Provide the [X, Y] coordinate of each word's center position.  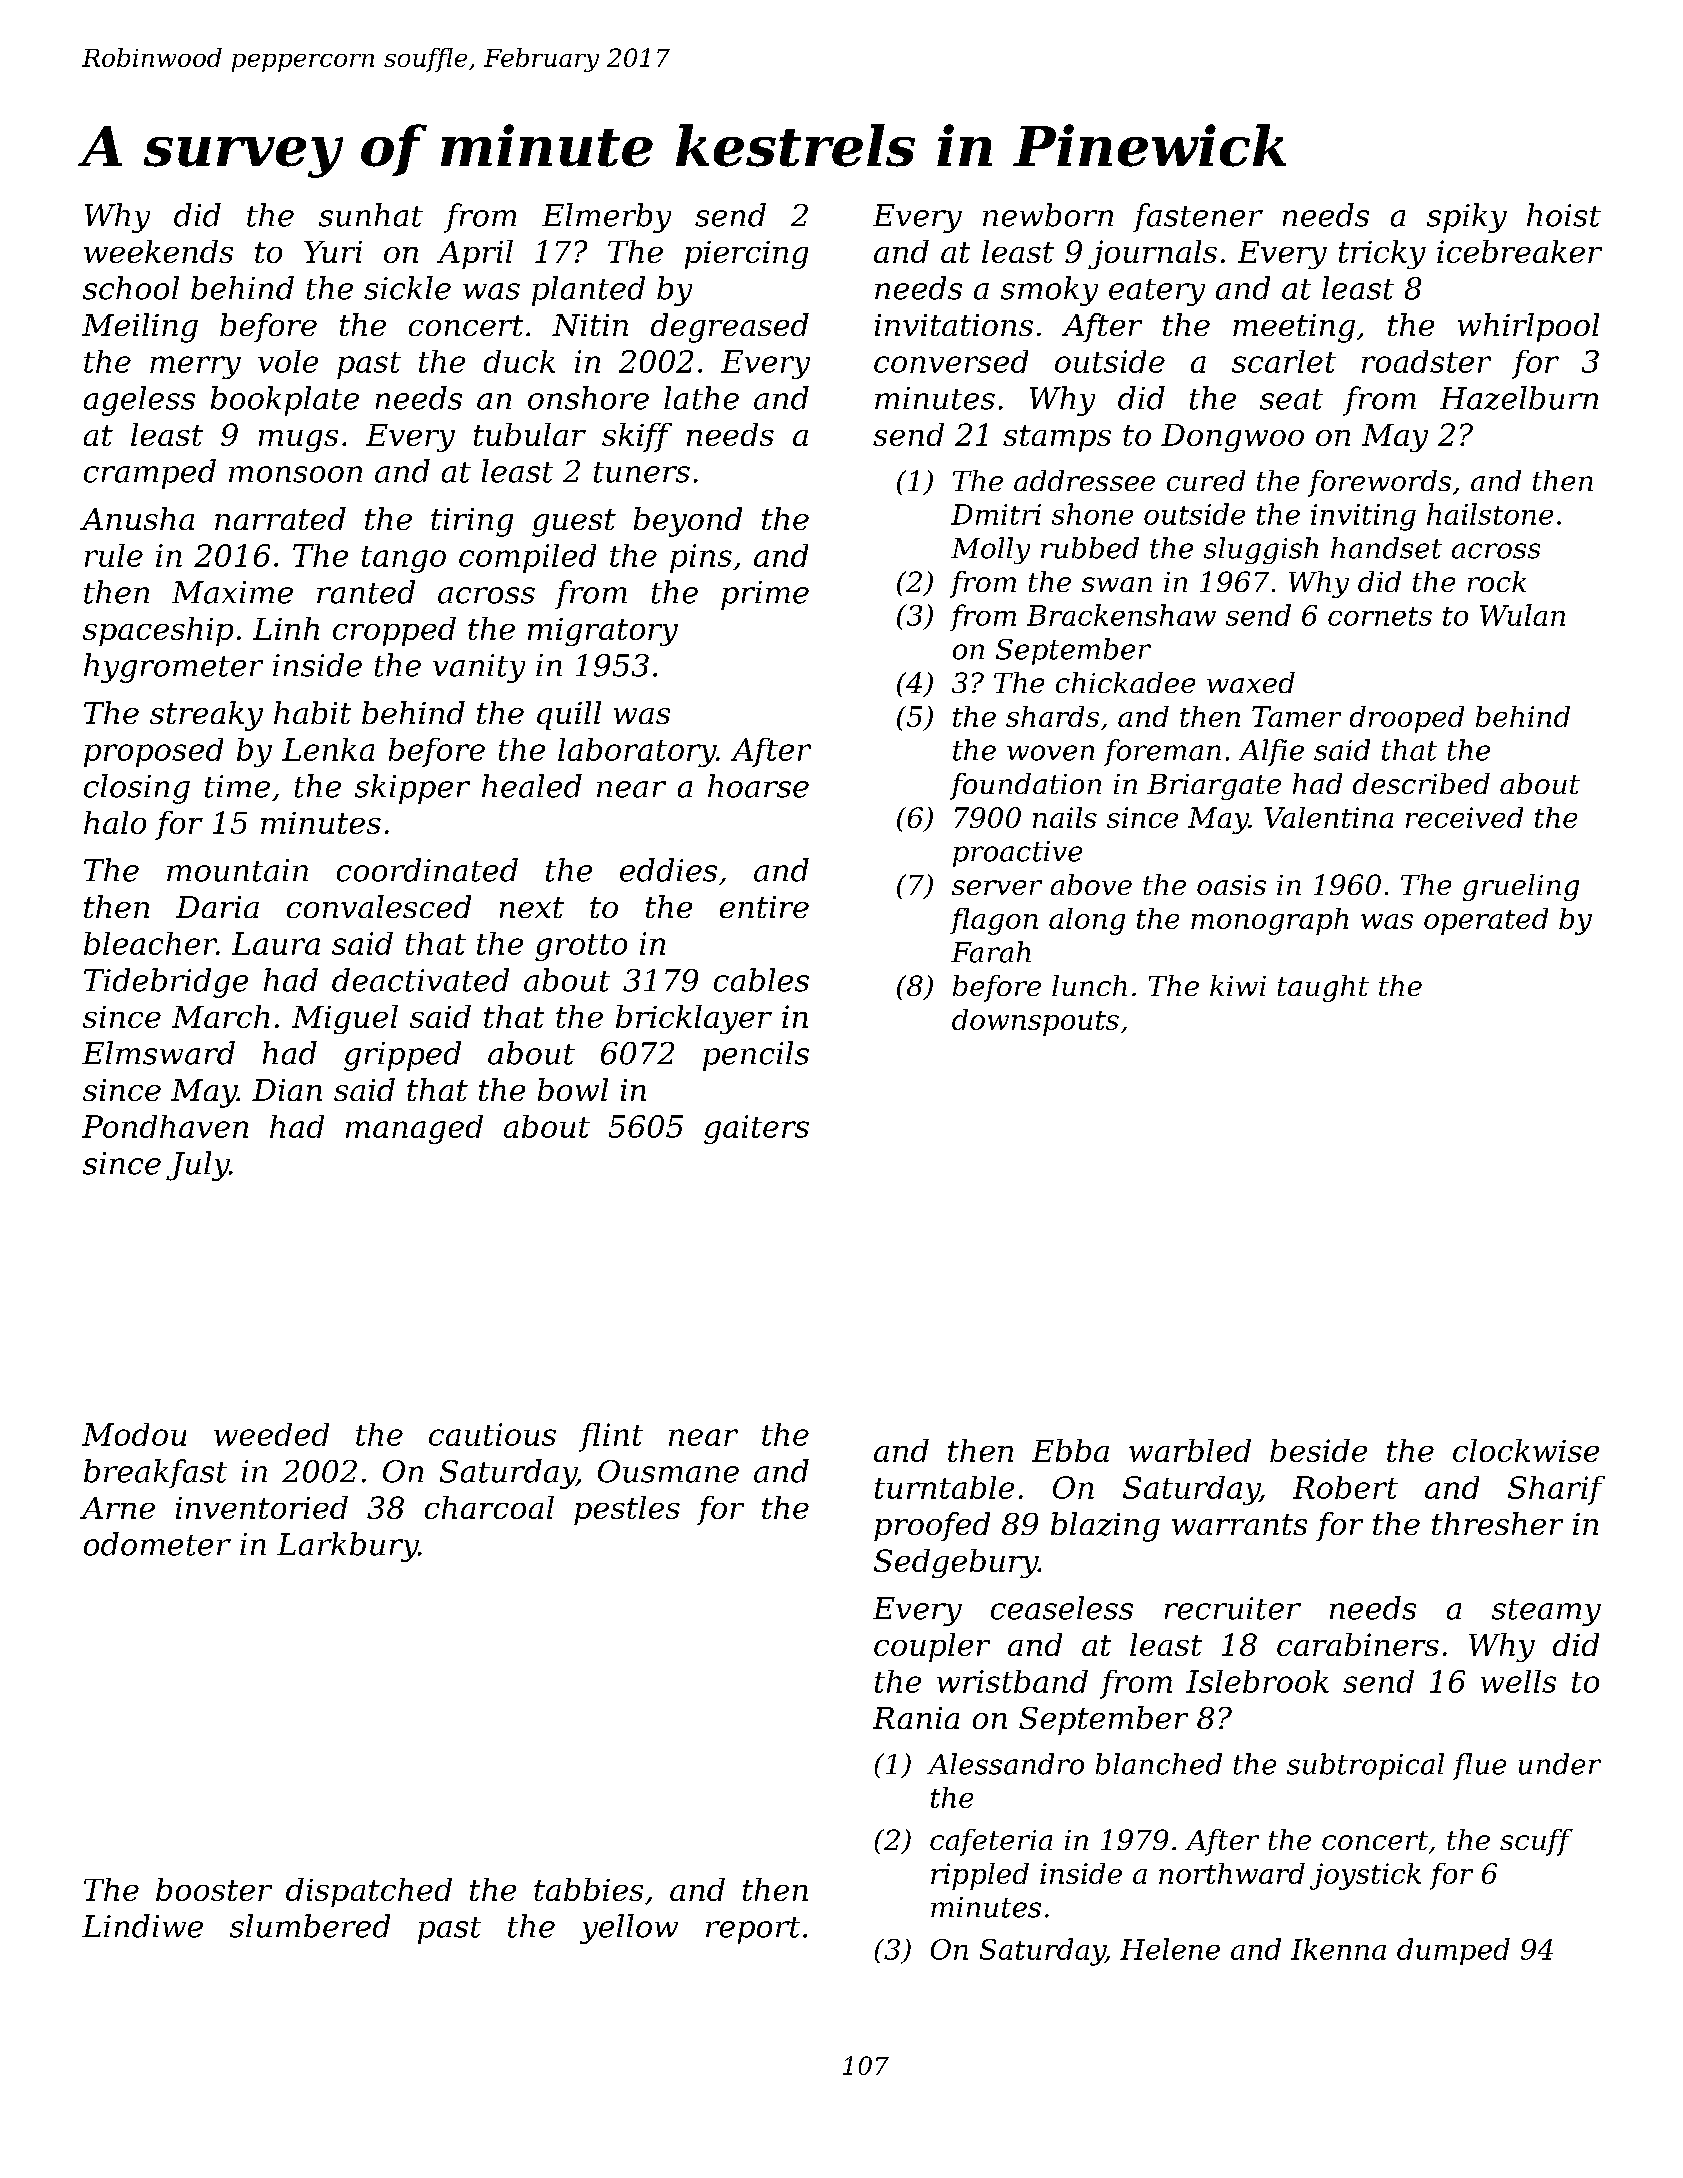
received [1464, 817]
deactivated [420, 980]
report [753, 1930]
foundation [1025, 786]
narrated [280, 518]
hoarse [758, 786]
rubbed [1090, 548]
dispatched [369, 1892]
